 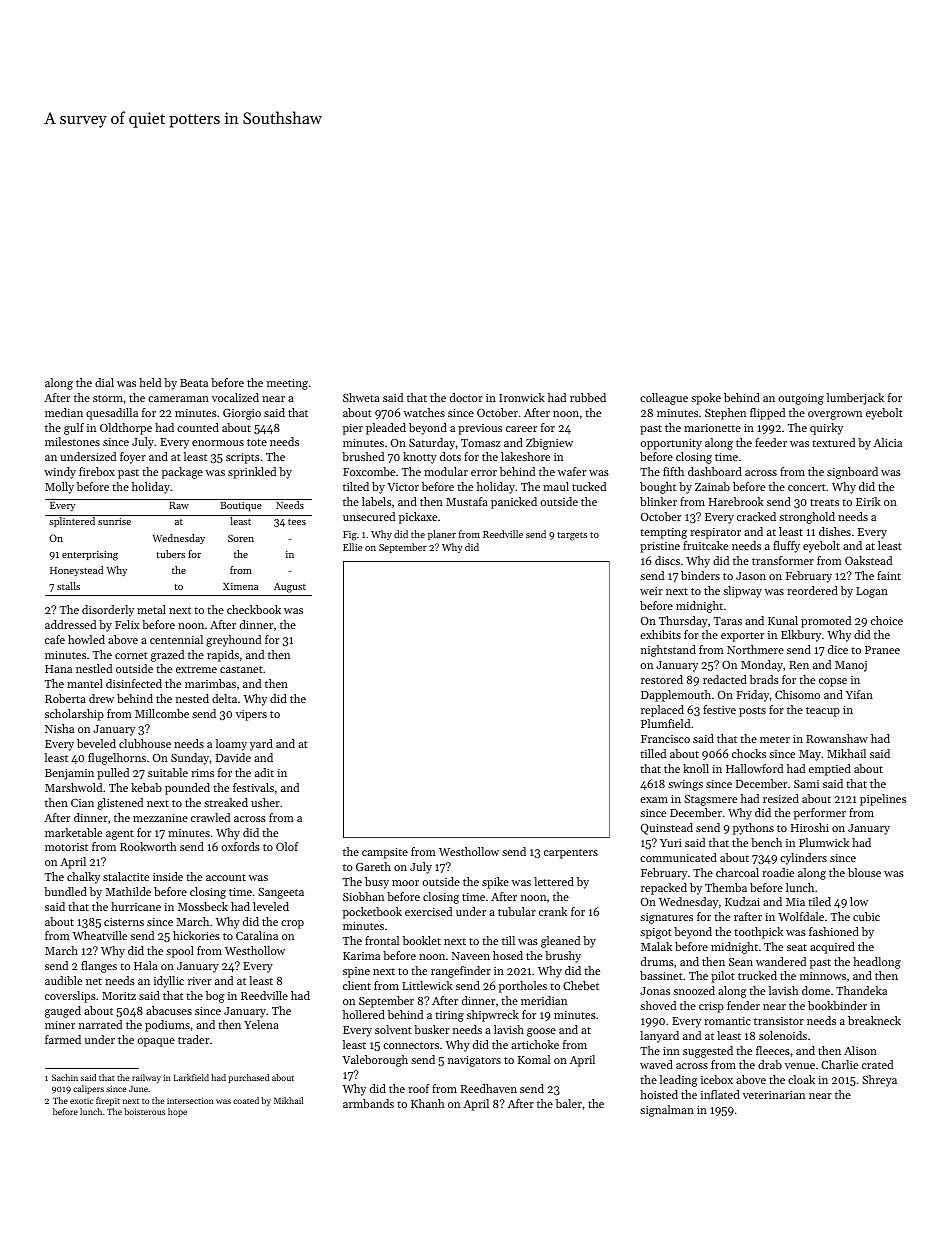 I want to click on outgoing, so click(x=801, y=399).
